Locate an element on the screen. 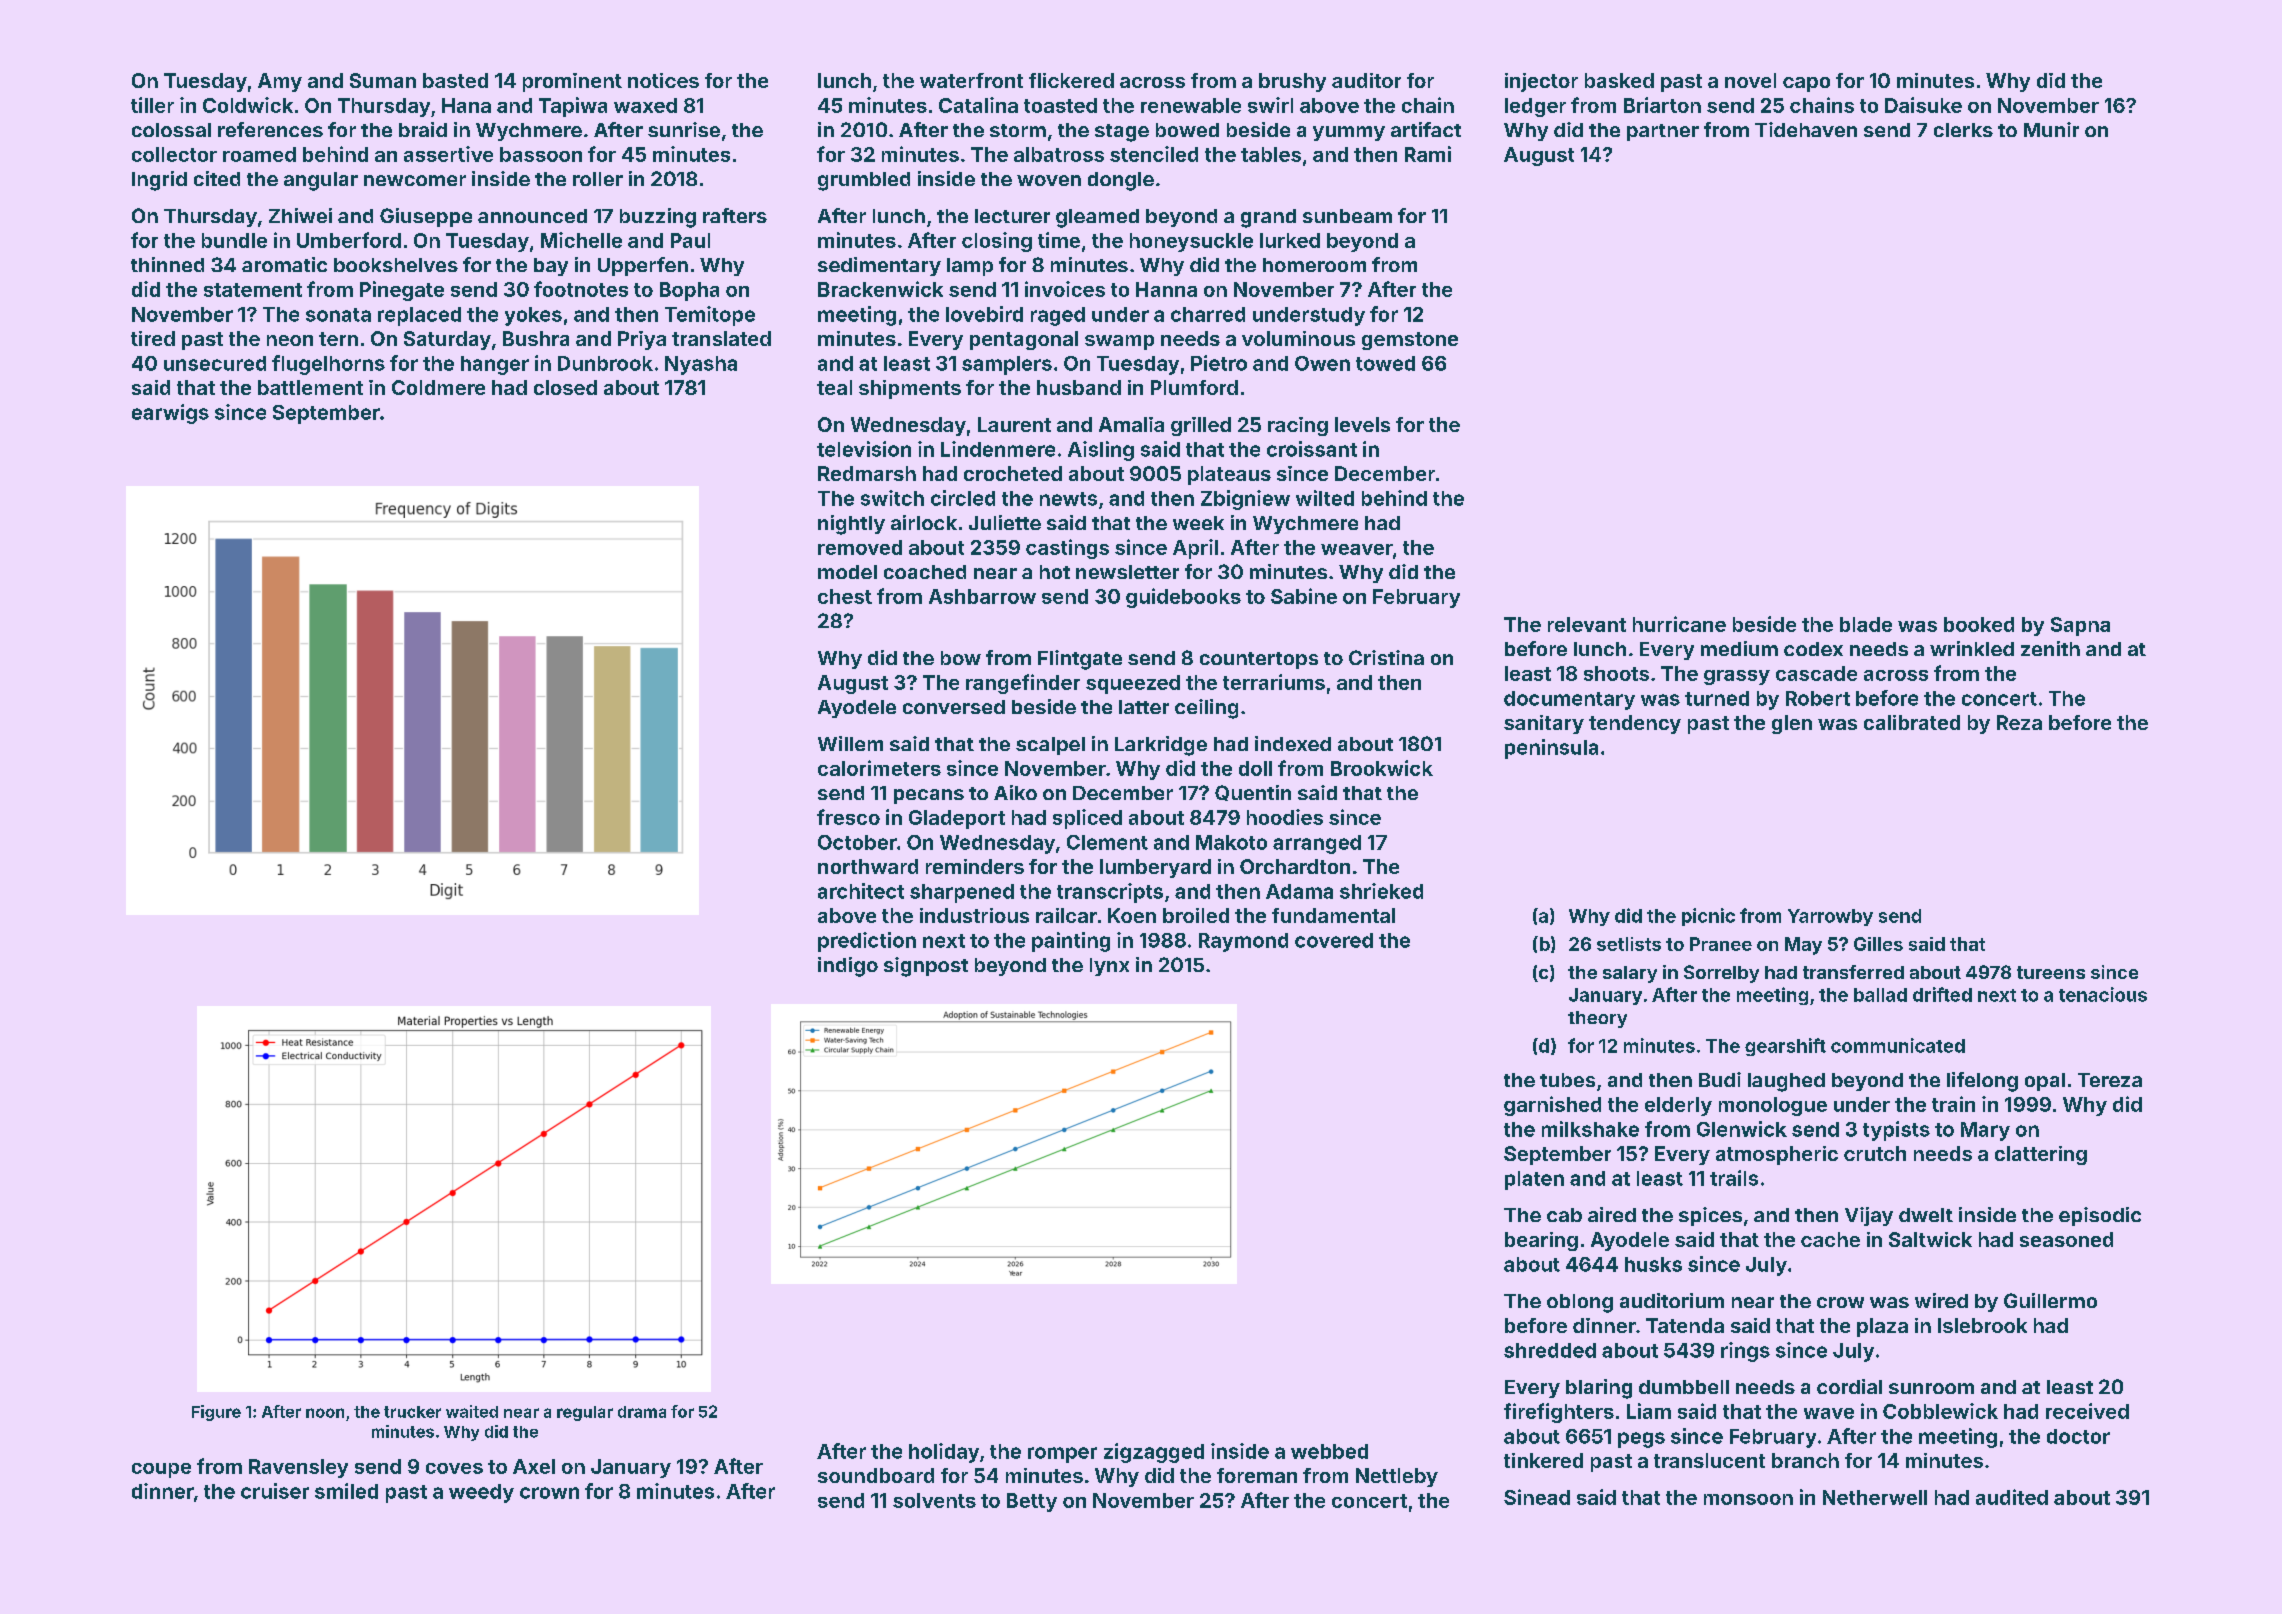 This screenshot has height=1614, width=2282. signpost is located at coordinates (926, 967).
